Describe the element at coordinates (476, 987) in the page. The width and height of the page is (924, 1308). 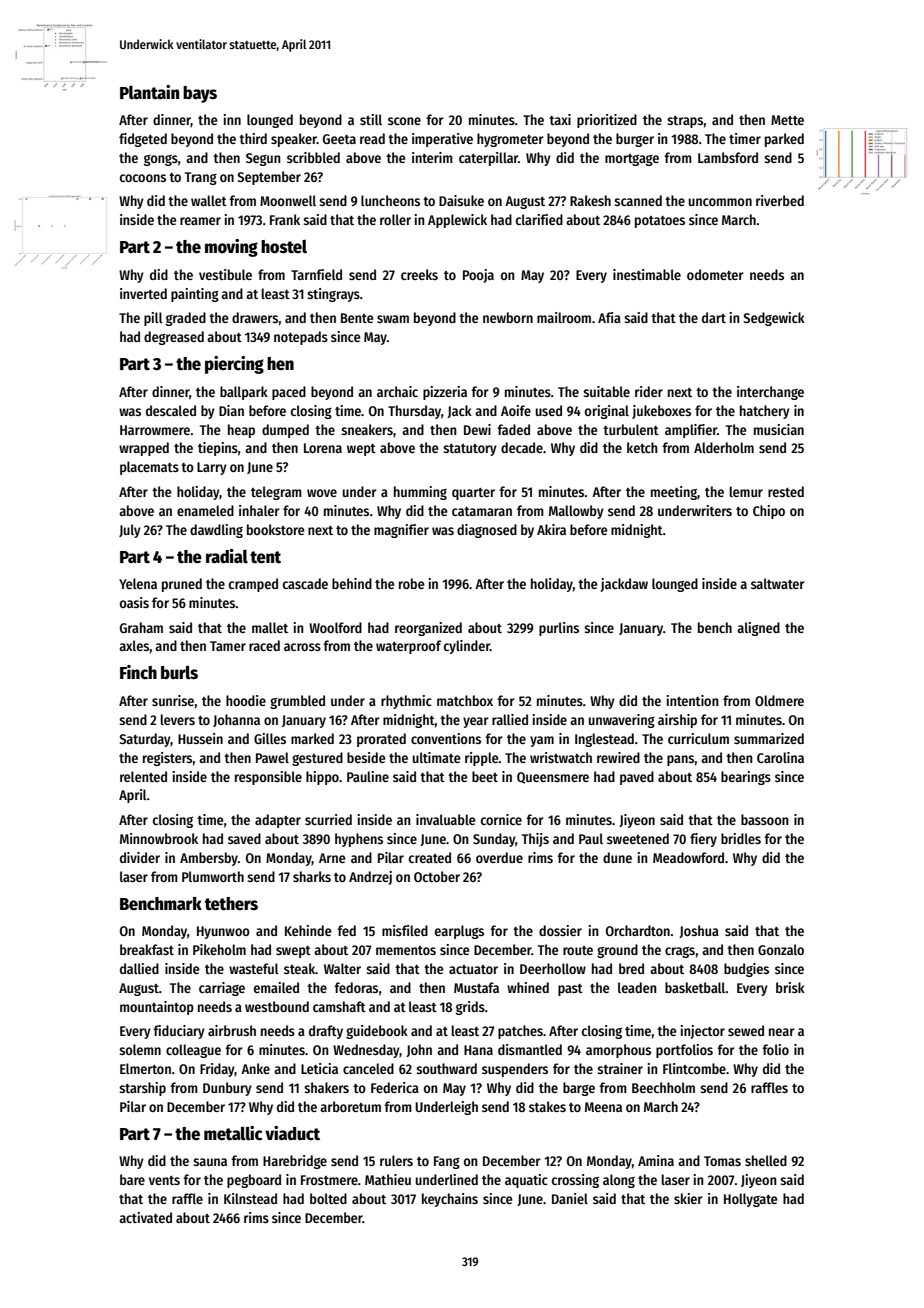
I see `Mustafa` at that location.
